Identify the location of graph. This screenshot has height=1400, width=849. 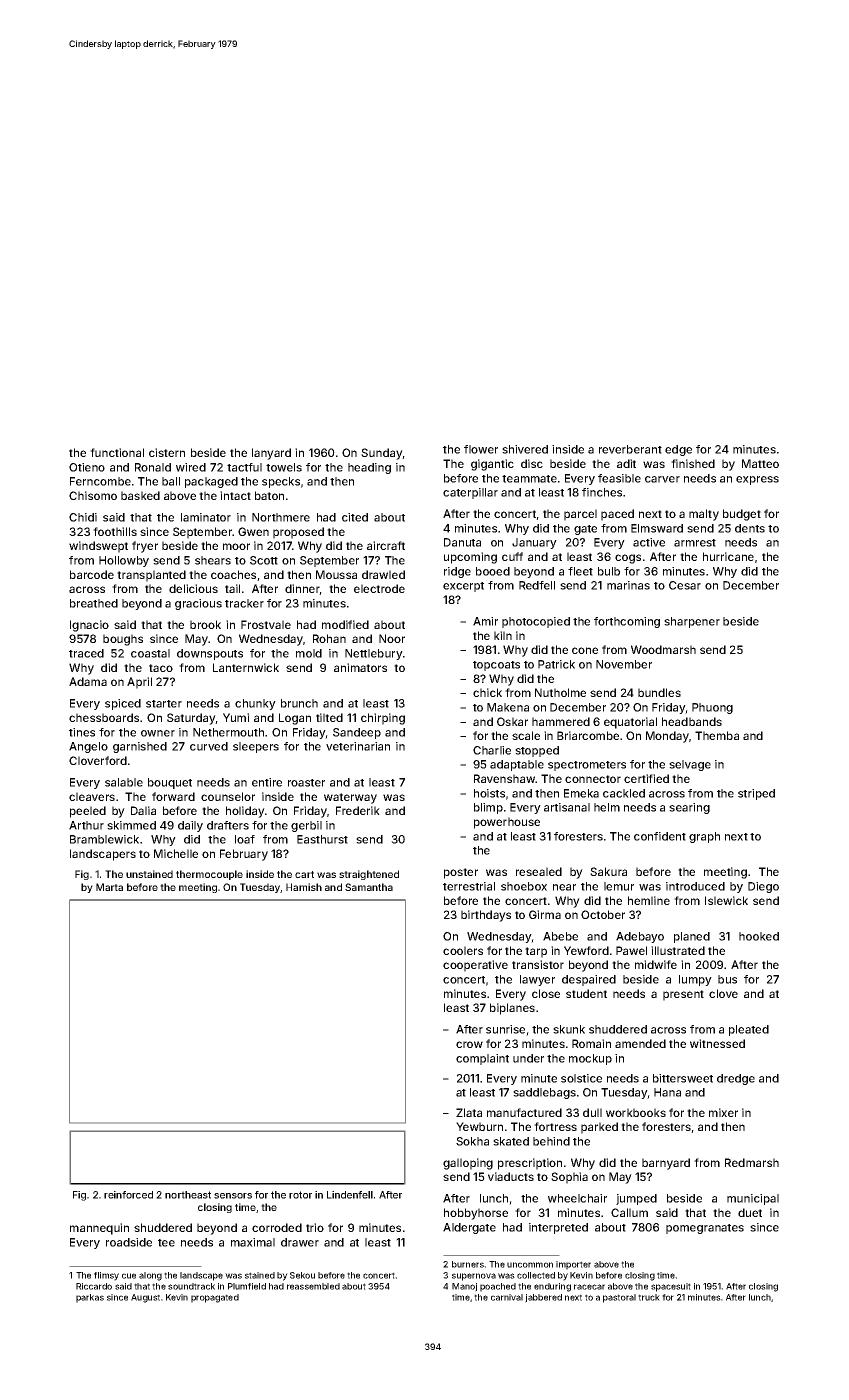
(704, 837).
